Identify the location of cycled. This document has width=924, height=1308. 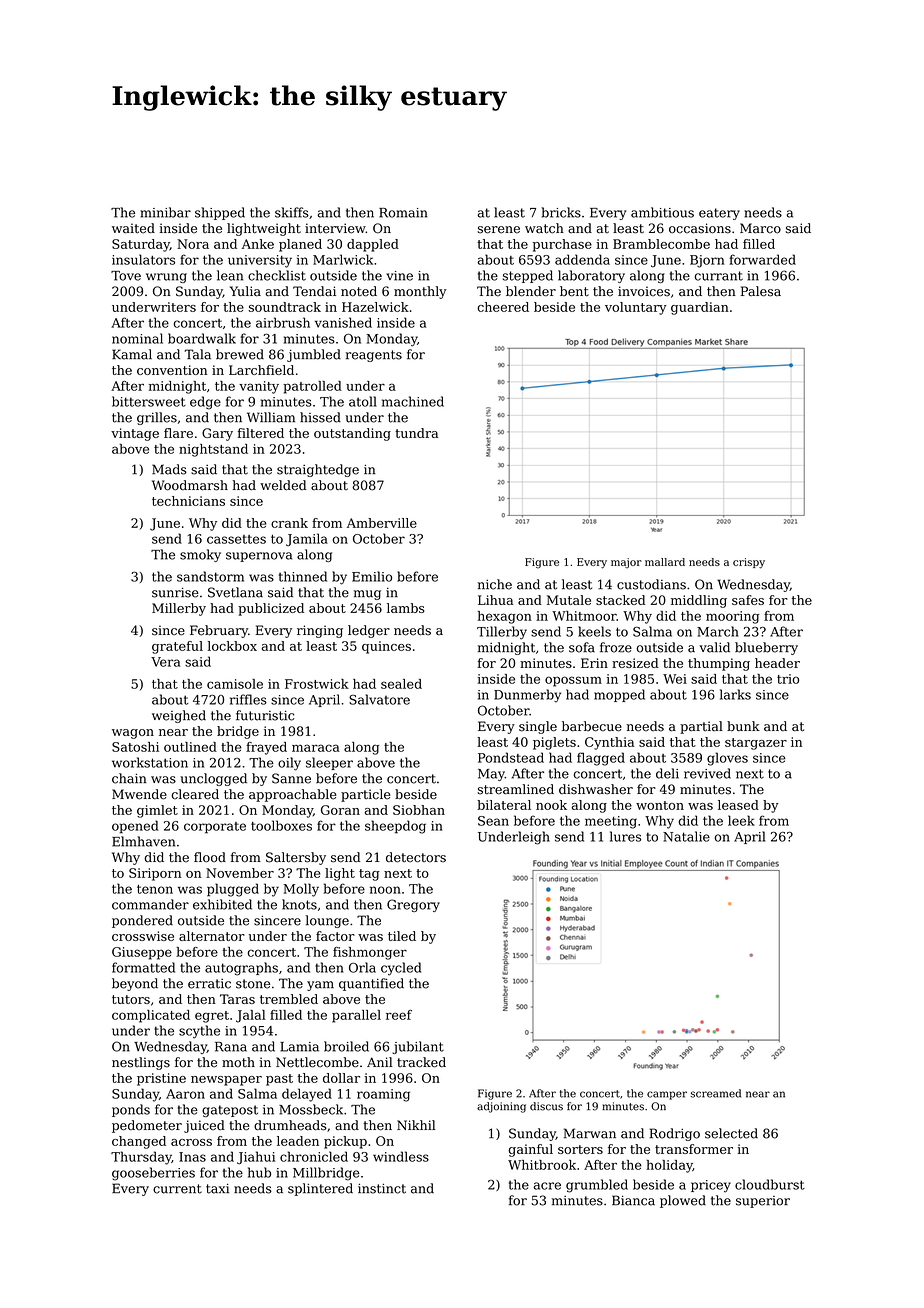
(401, 969).
